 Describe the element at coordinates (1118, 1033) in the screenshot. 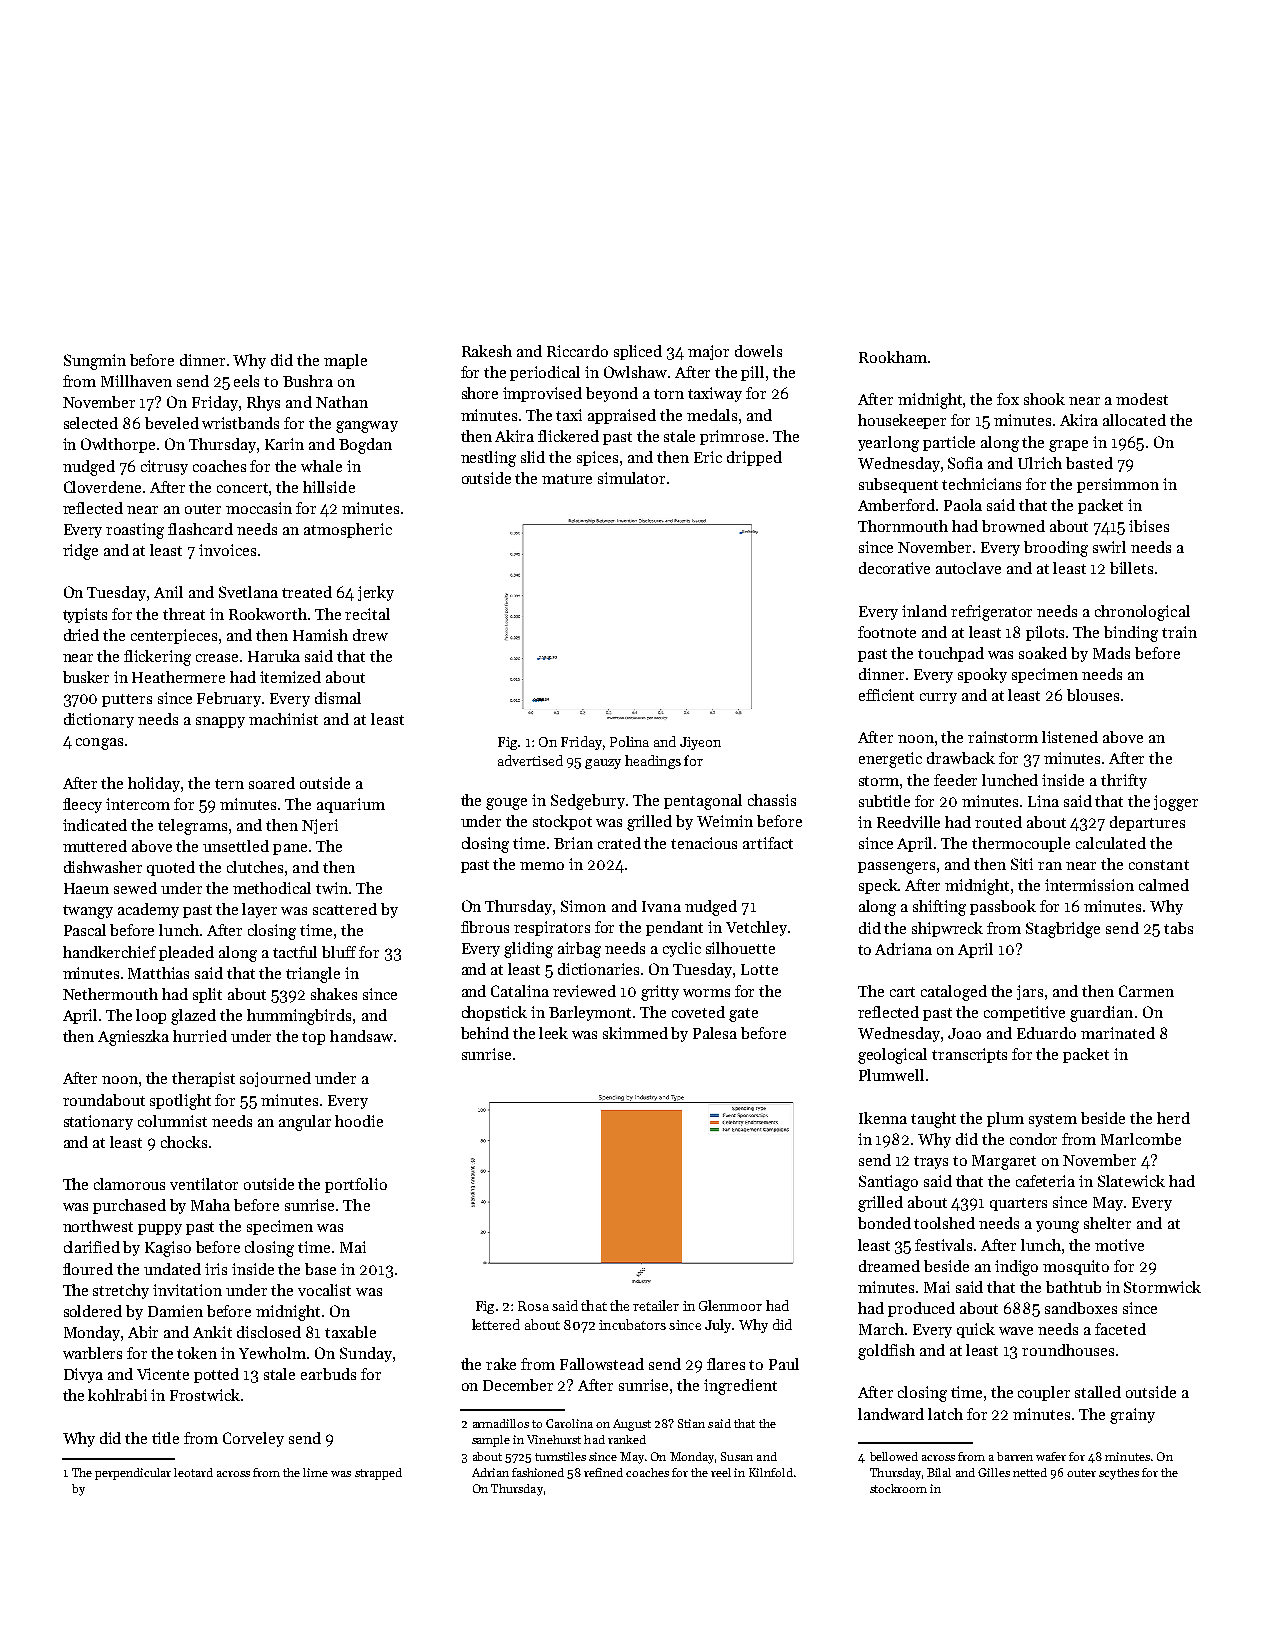

I see `marinated` at that location.
